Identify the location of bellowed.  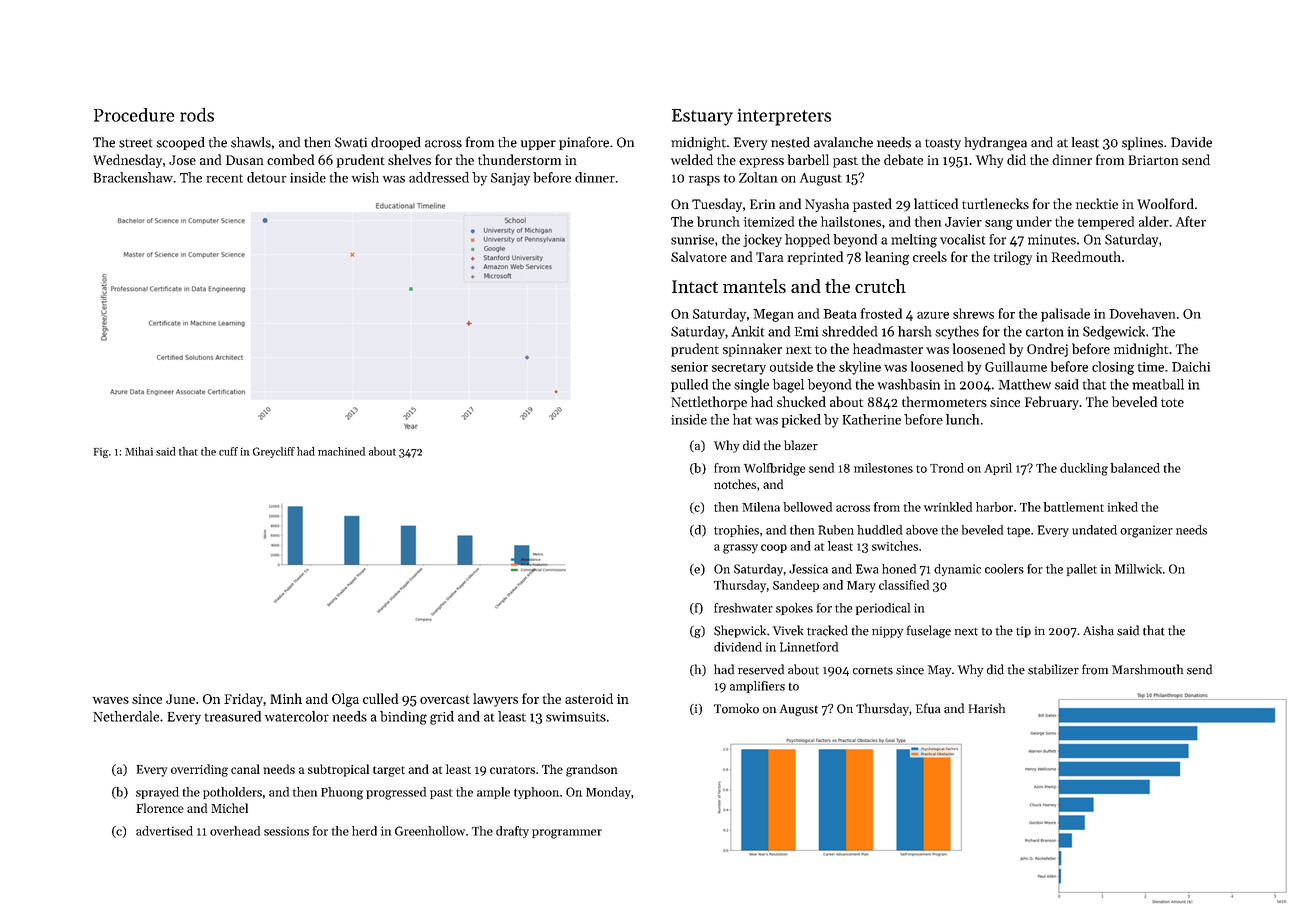
(807, 507).
